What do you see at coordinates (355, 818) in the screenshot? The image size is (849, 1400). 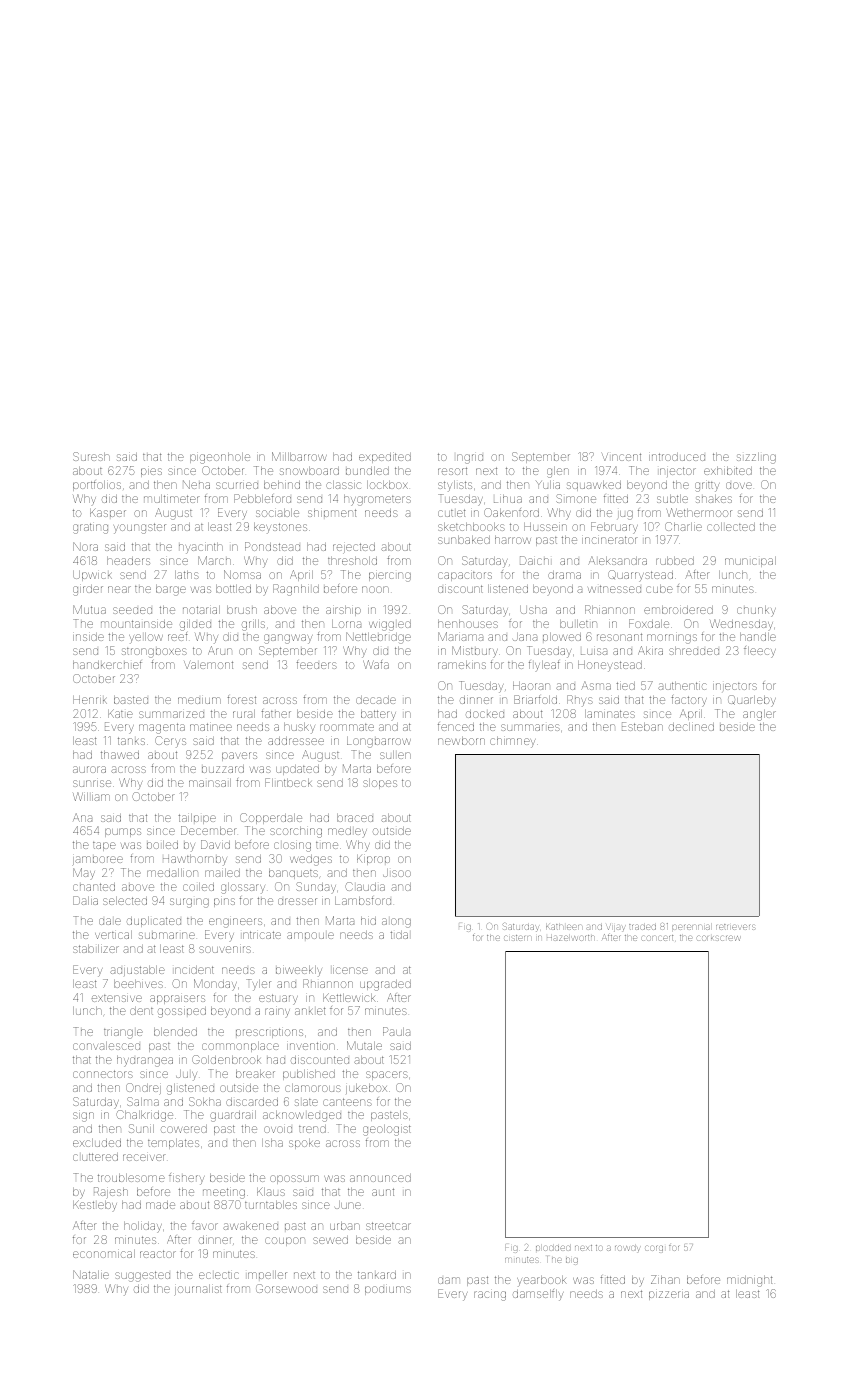 I see `braced` at bounding box center [355, 818].
